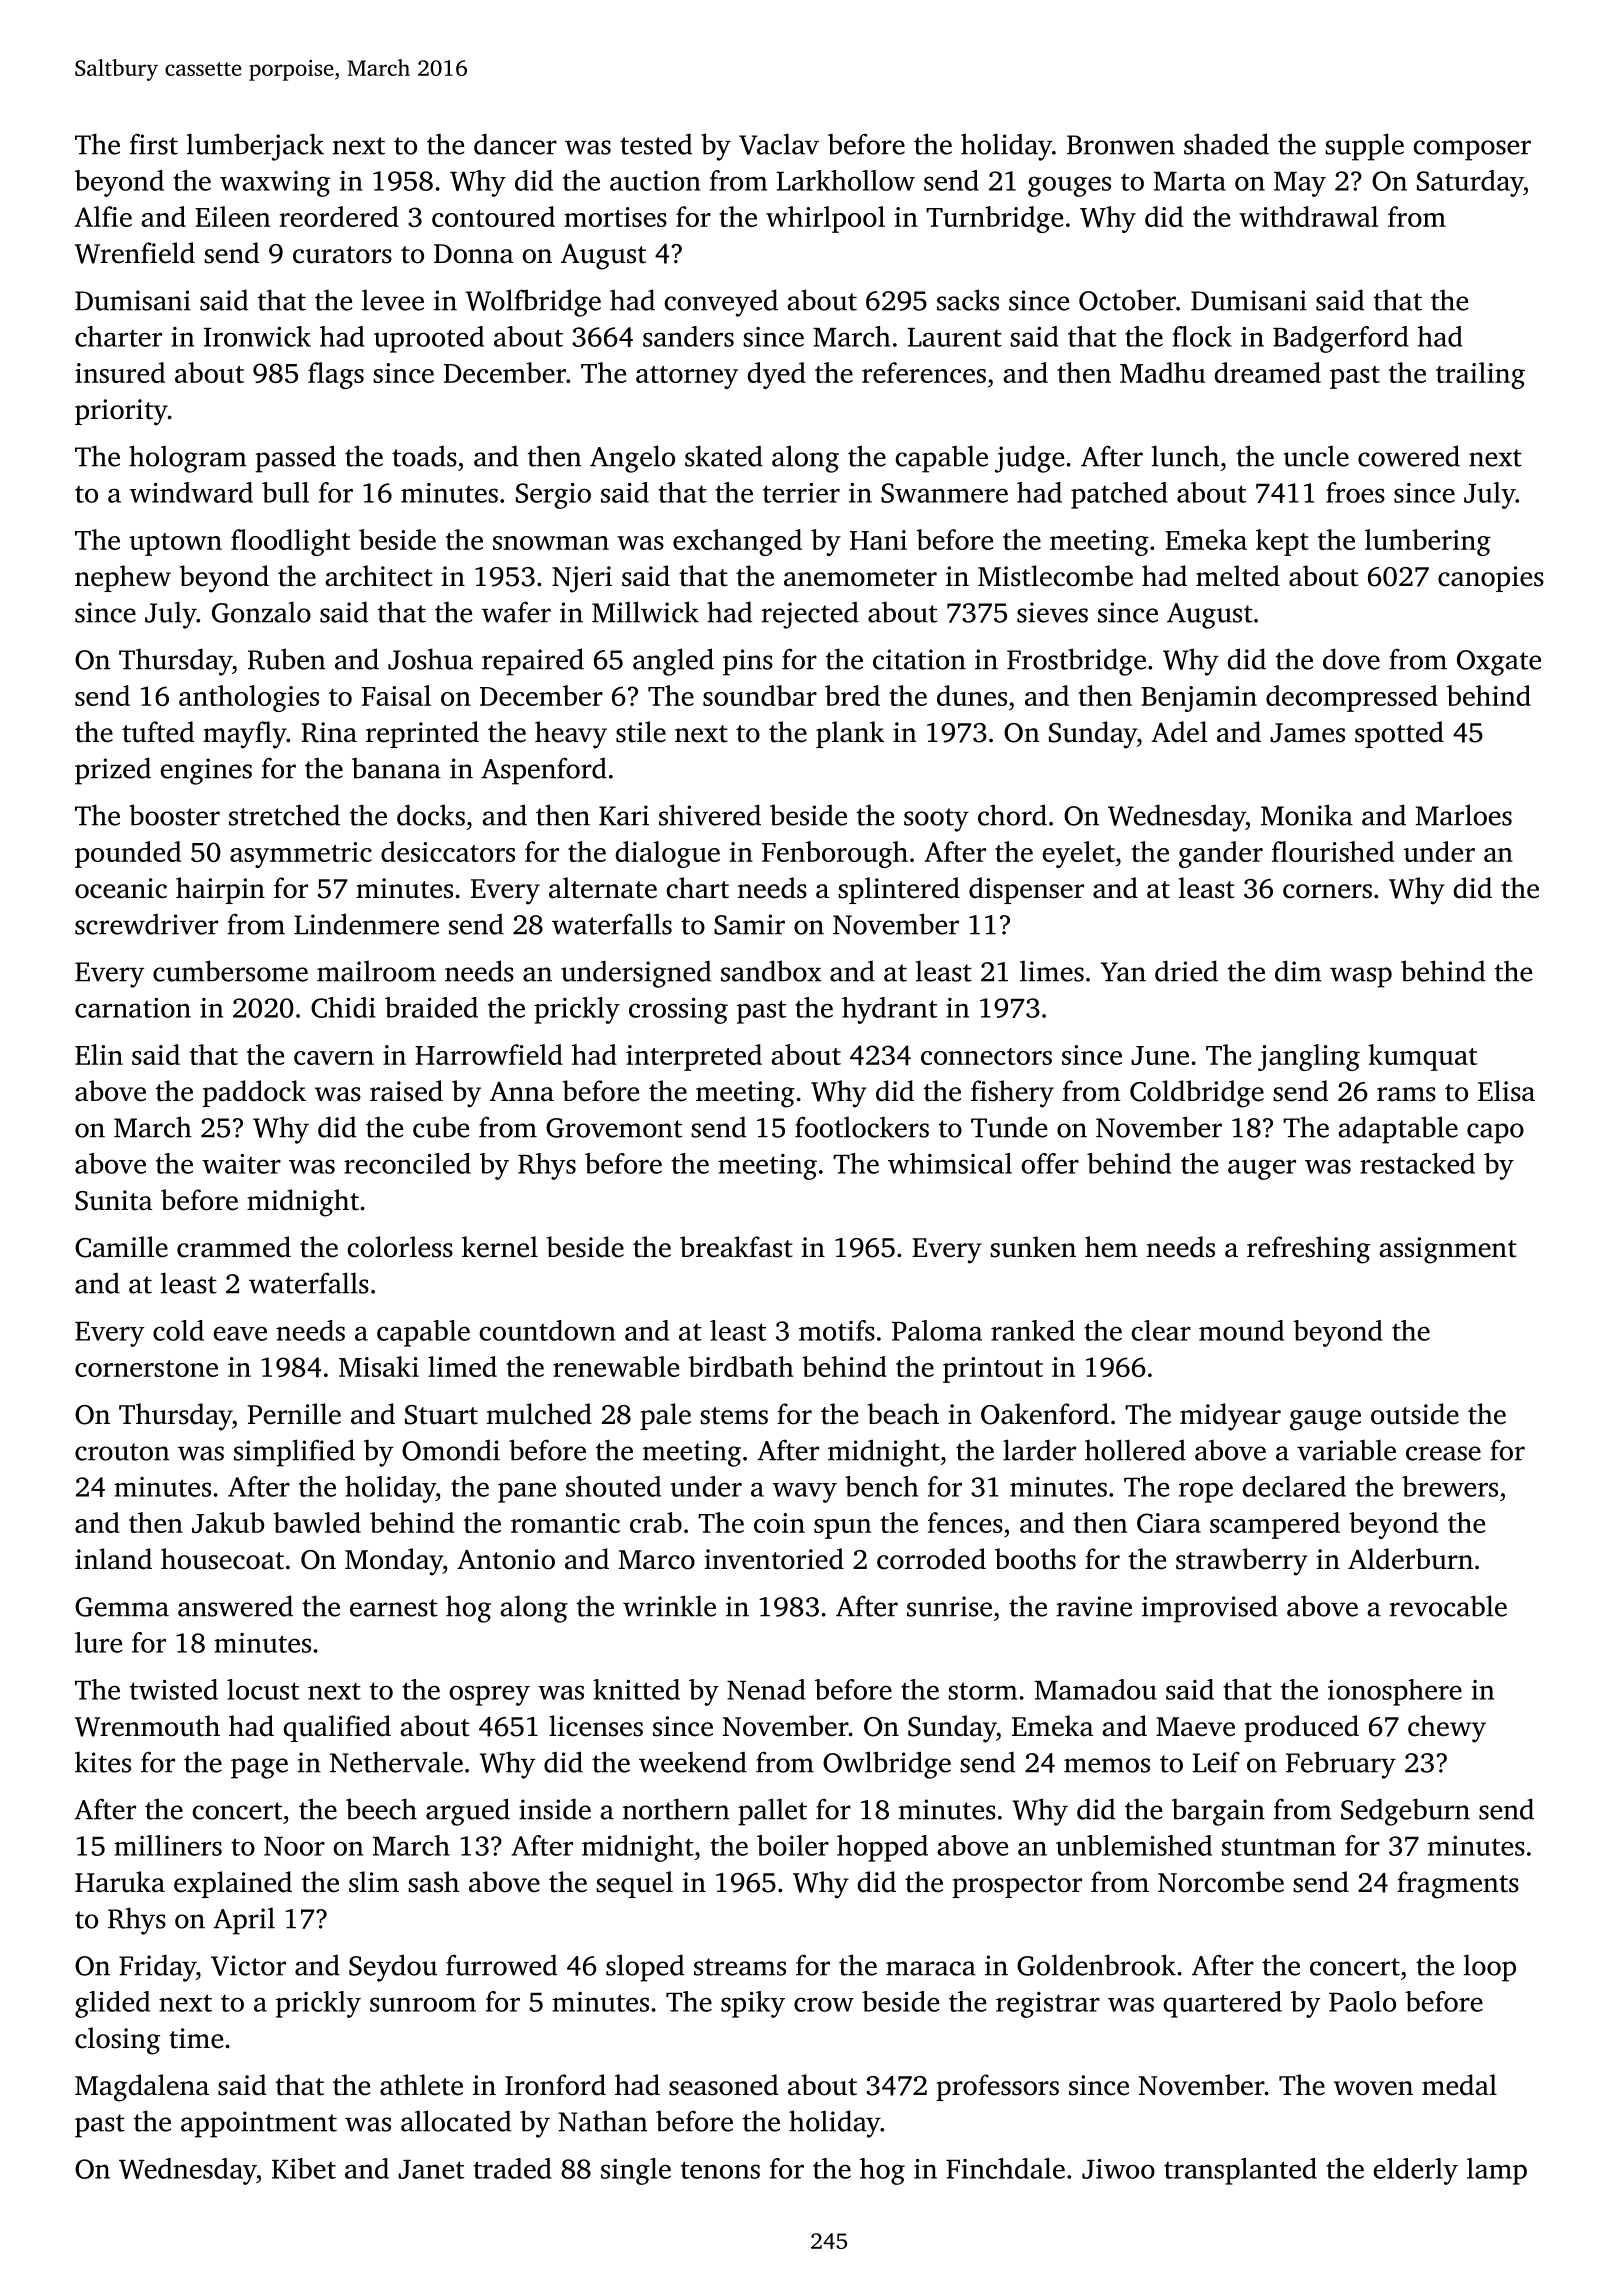  Describe the element at coordinates (1118, 2169) in the screenshot. I see `Jiwoo` at that location.
